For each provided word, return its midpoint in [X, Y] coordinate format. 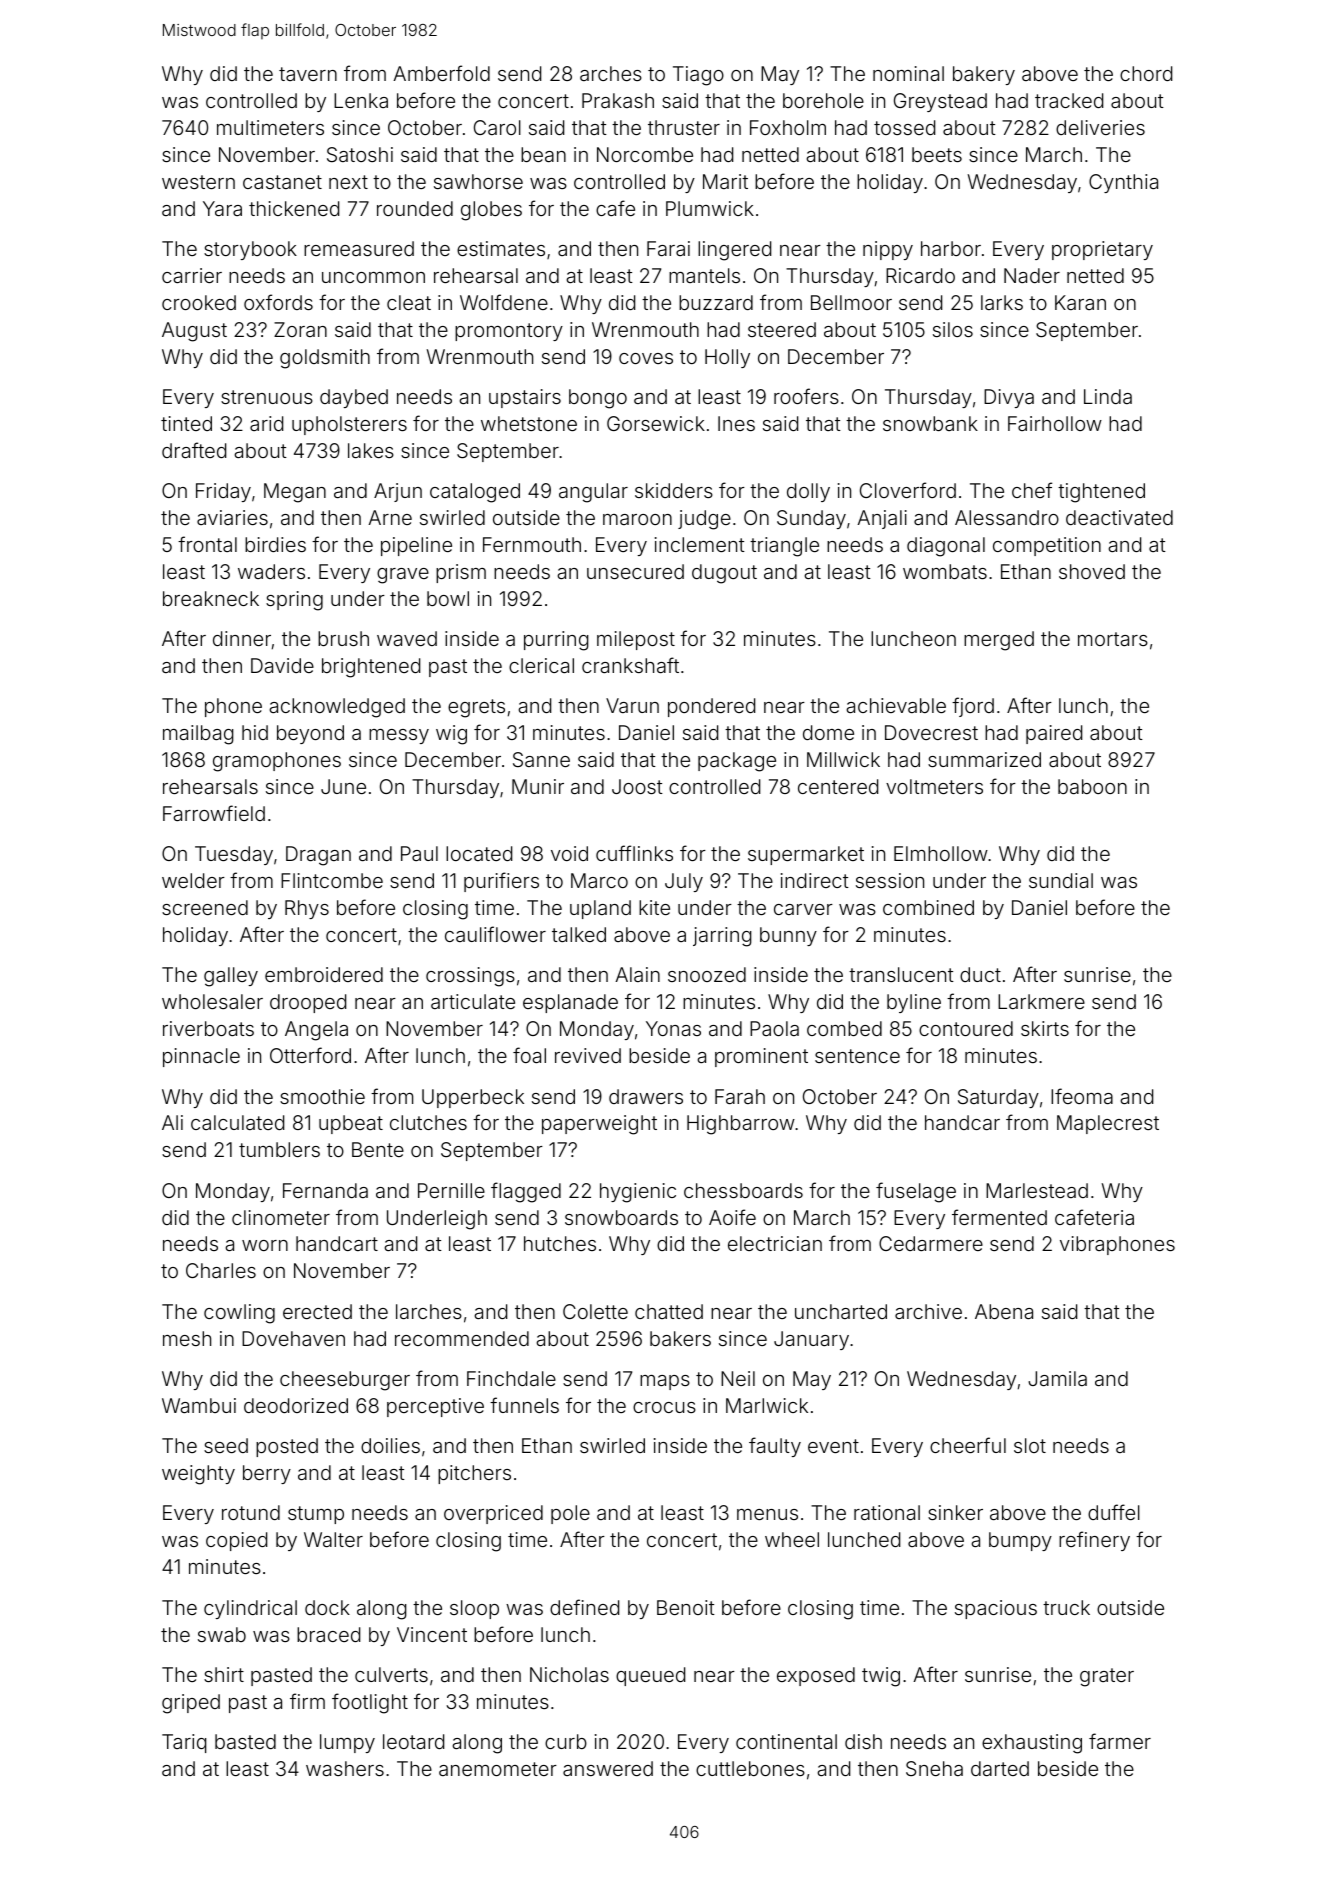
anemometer [498, 1769]
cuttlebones [750, 1768]
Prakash [618, 100]
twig [881, 1677]
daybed [354, 398]
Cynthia [1123, 183]
